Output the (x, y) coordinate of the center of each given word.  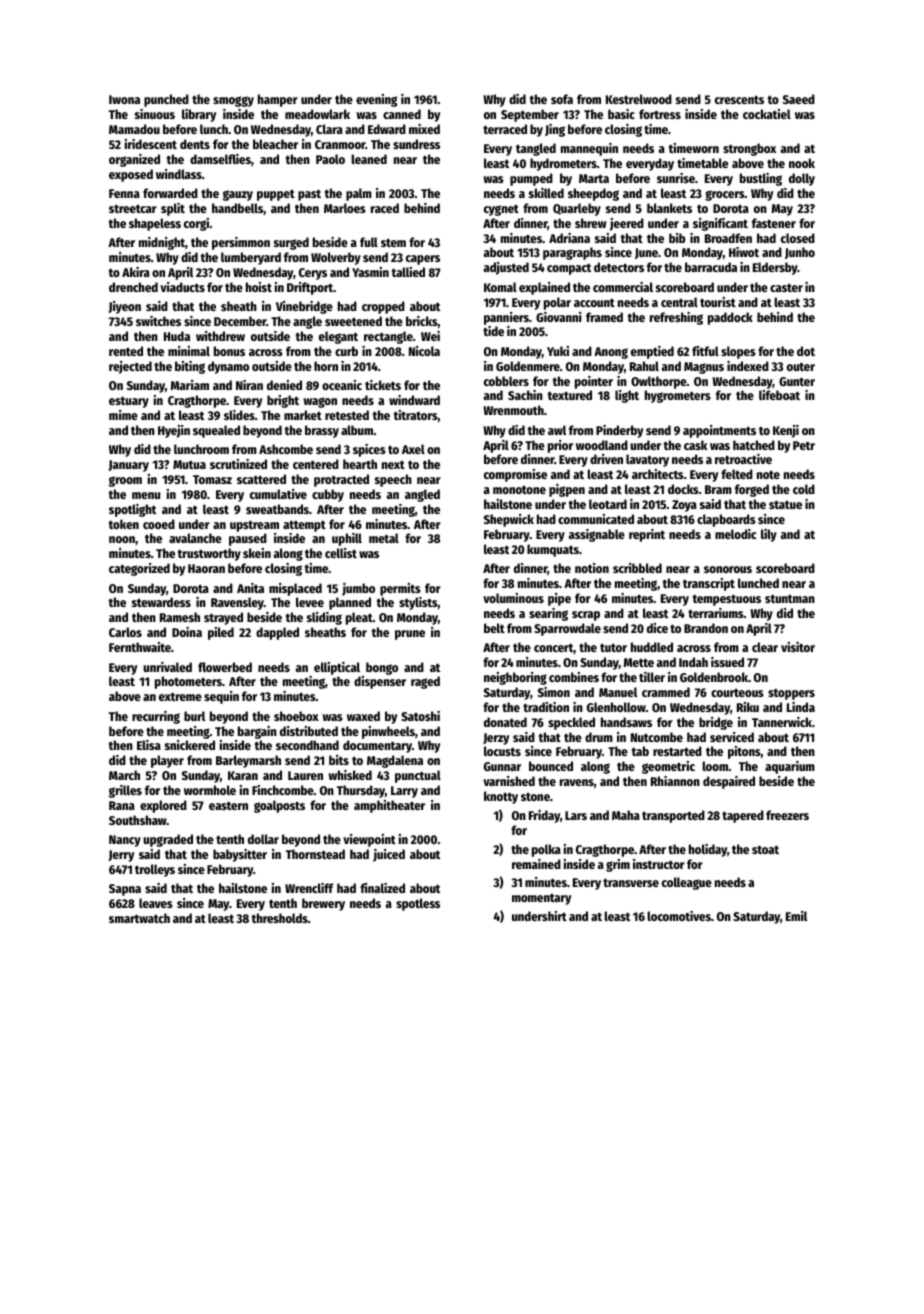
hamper (278, 100)
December (240, 321)
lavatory (647, 460)
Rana (122, 805)
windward (414, 400)
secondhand (307, 745)
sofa (562, 99)
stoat (765, 850)
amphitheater (389, 806)
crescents (739, 99)
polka (546, 850)
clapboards (726, 520)
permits (400, 589)
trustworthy (209, 554)
